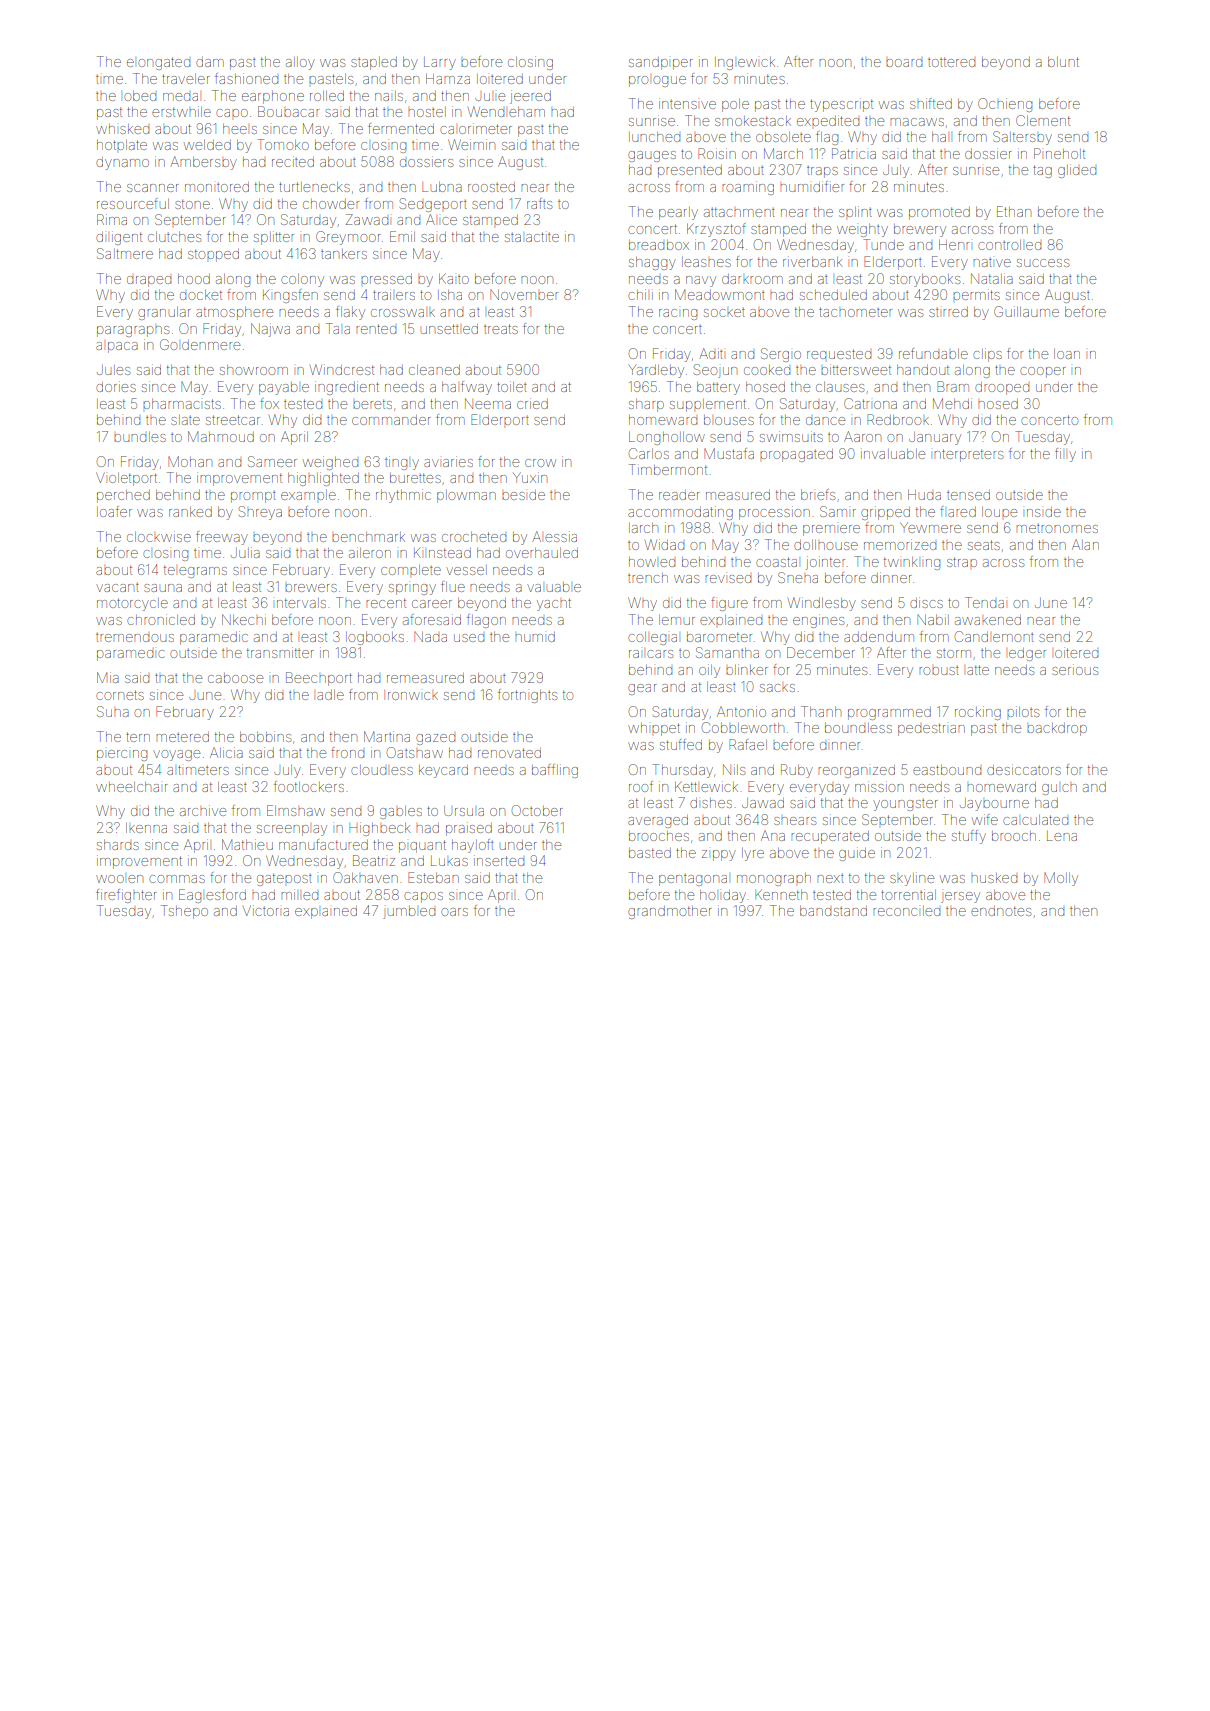 Image resolution: width=1210 pixels, height=1711 pixels. I want to click on board, so click(904, 63).
